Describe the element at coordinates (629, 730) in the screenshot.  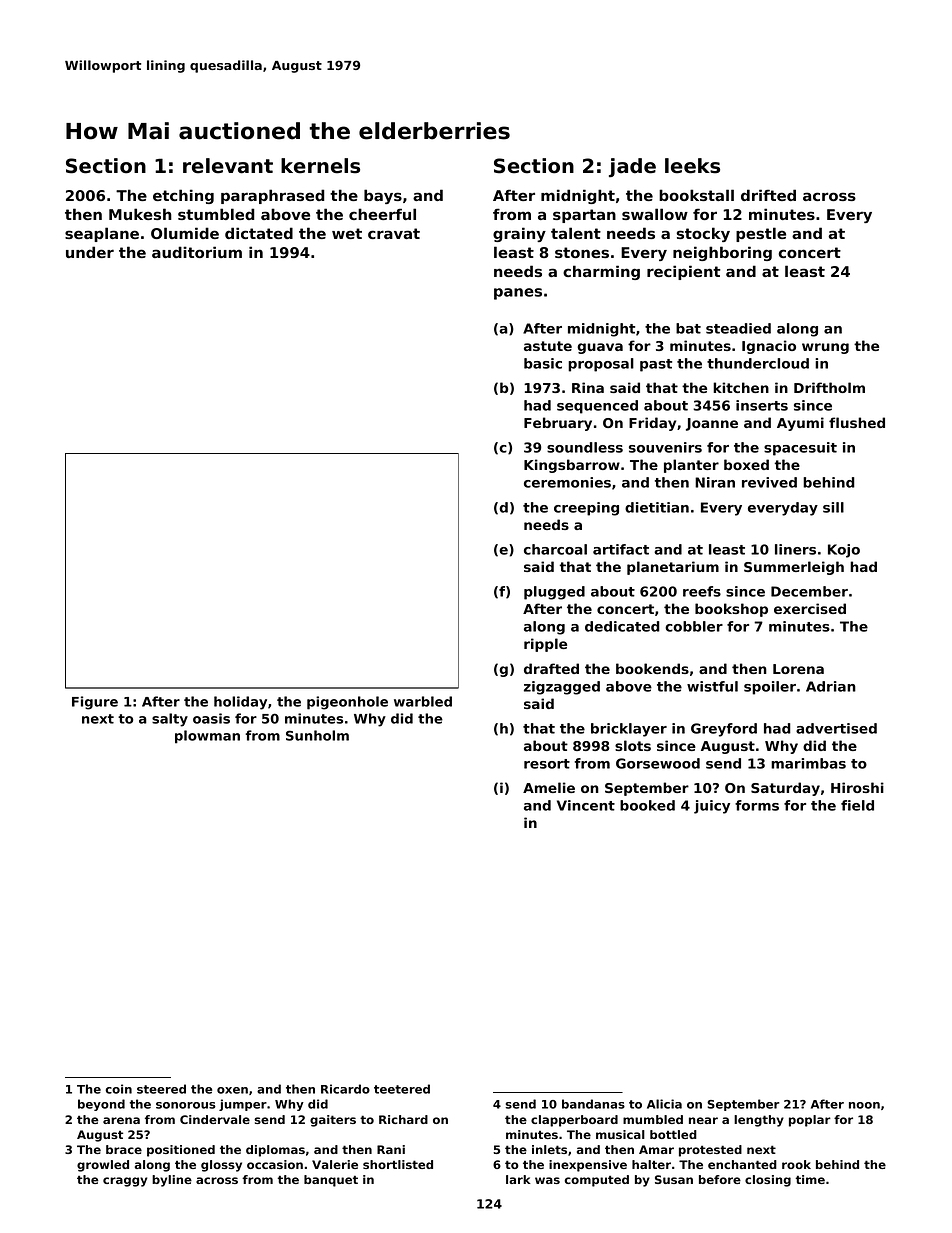
I see `bricklayer` at that location.
